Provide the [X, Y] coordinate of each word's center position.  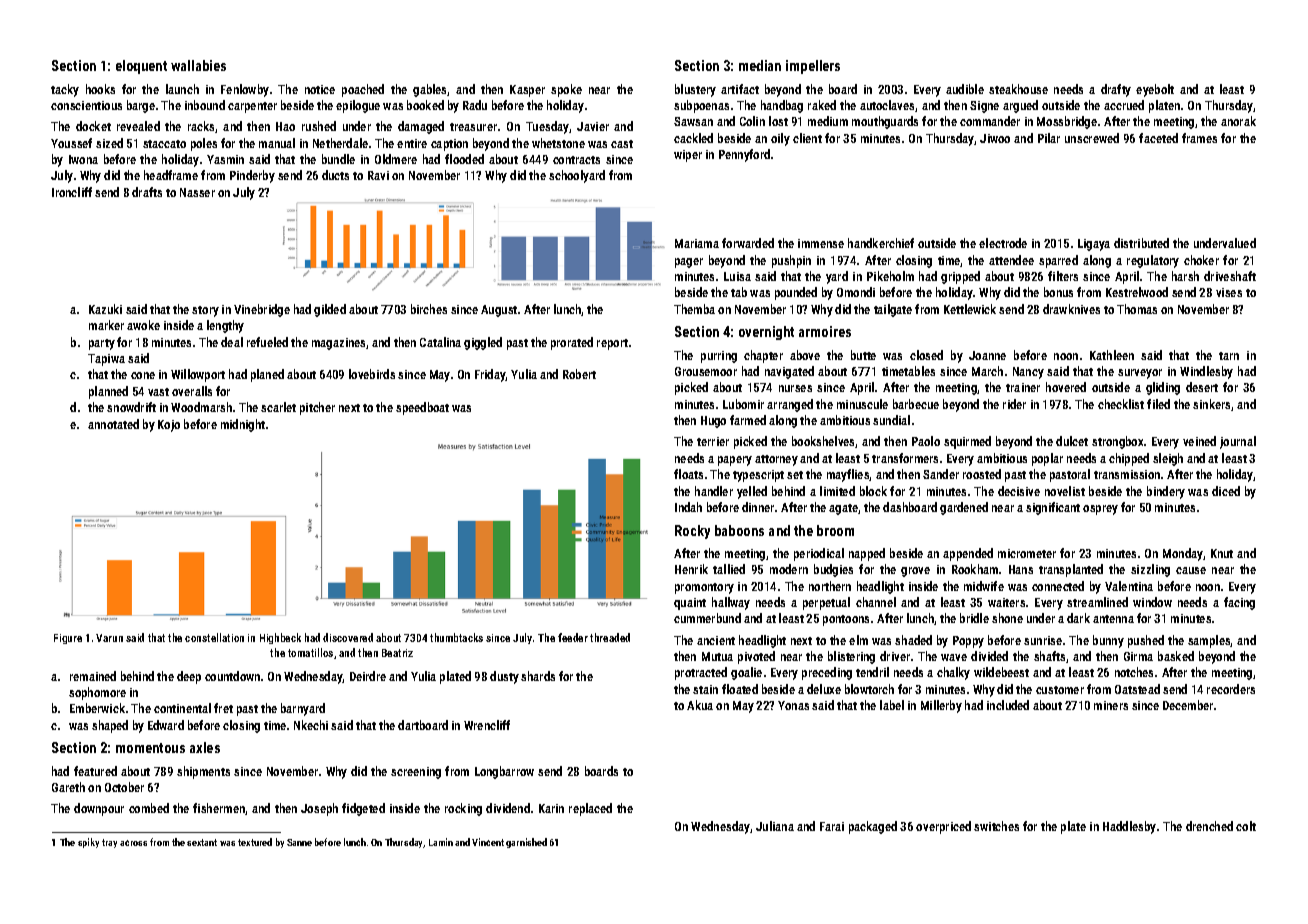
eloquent [141, 67]
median [760, 65]
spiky [88, 843]
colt [1246, 826]
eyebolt [1155, 90]
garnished [526, 843]
